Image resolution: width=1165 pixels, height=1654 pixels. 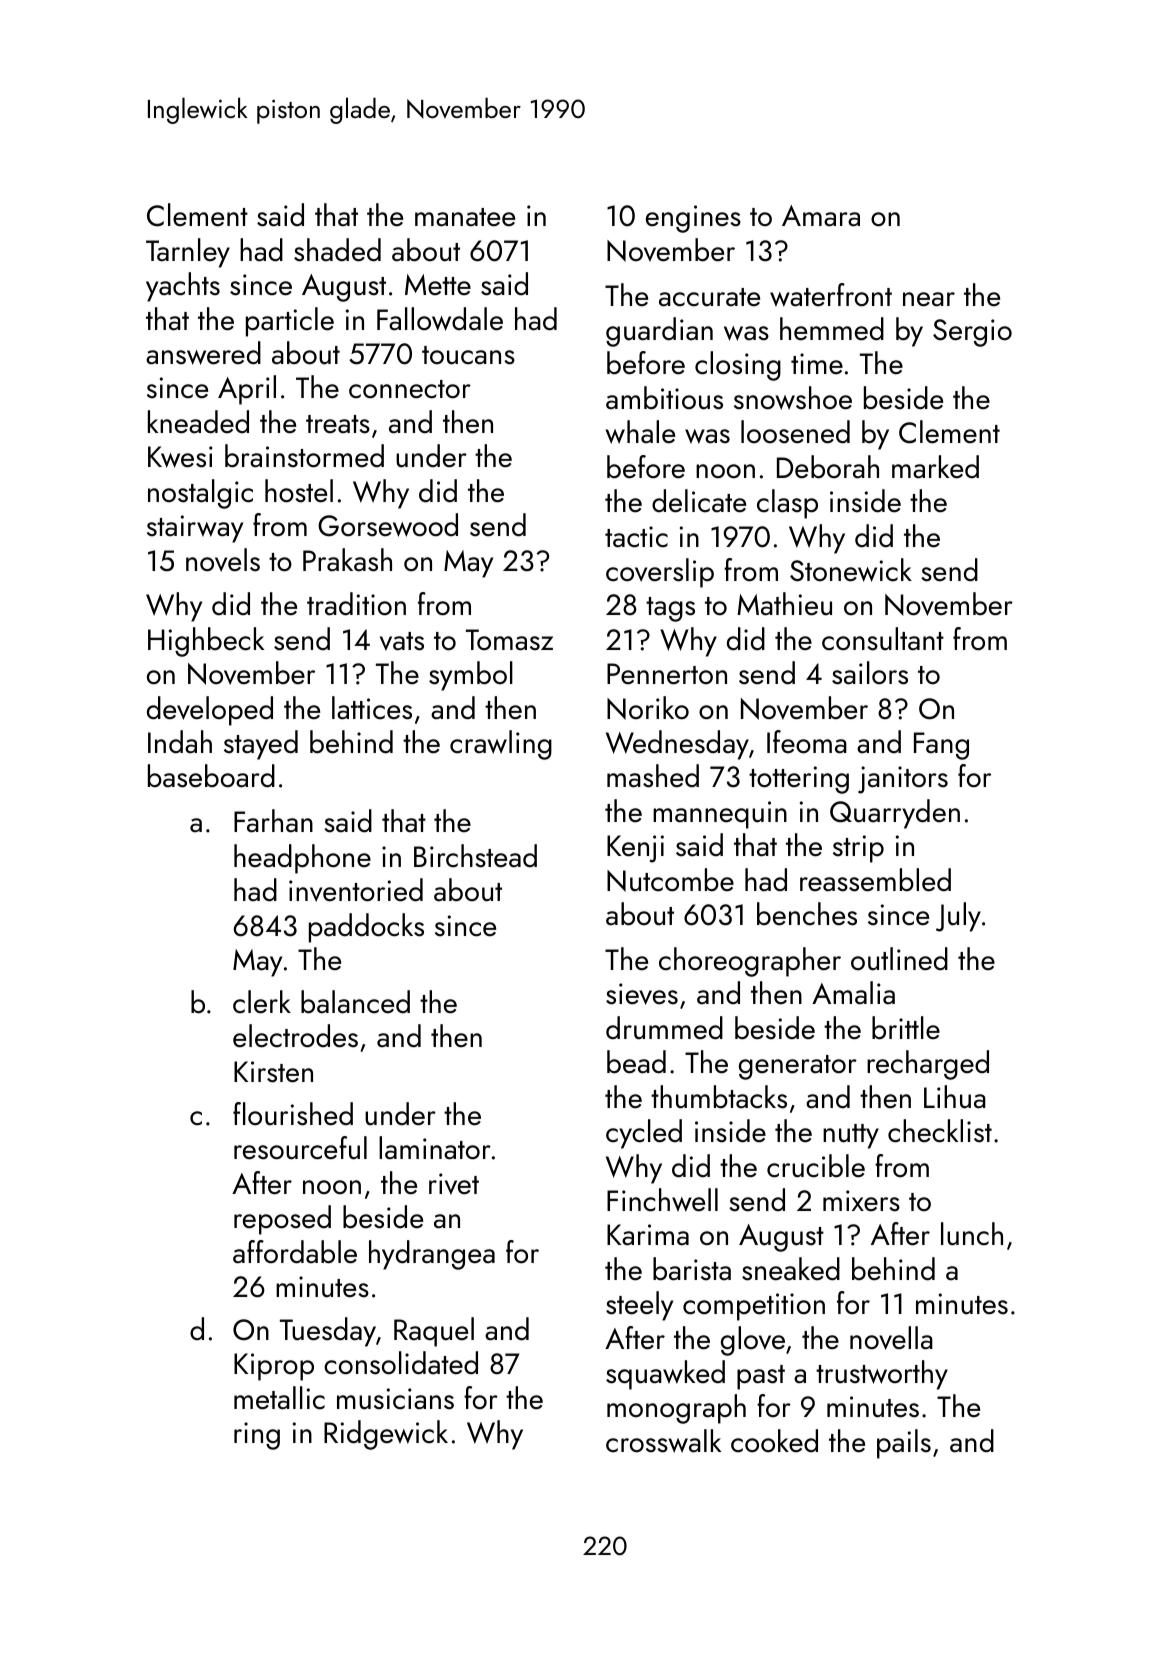 What do you see at coordinates (223, 560) in the image?
I see `novels` at bounding box center [223, 560].
